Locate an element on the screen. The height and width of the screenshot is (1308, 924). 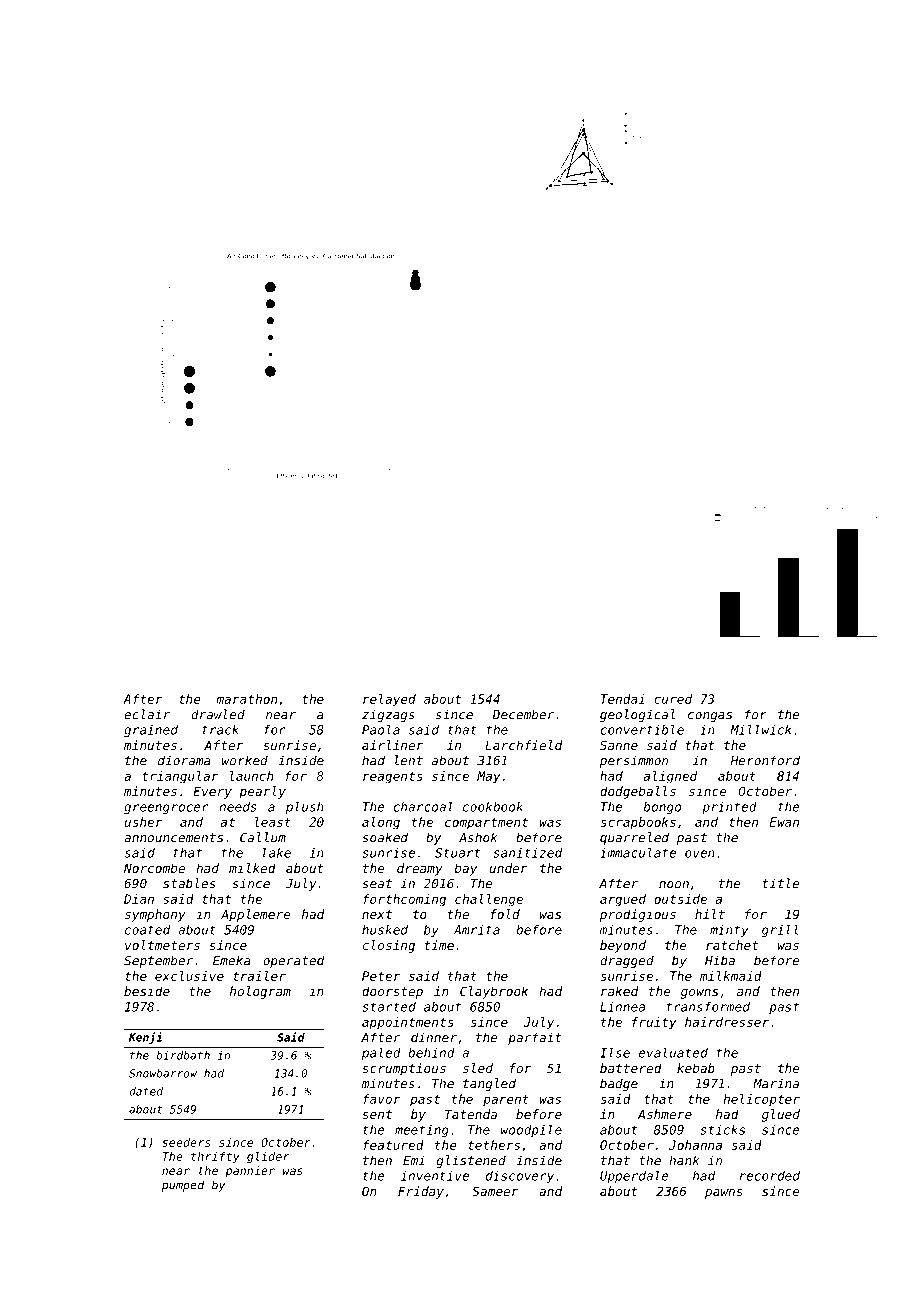
seeders is located at coordinates (186, 1142).
